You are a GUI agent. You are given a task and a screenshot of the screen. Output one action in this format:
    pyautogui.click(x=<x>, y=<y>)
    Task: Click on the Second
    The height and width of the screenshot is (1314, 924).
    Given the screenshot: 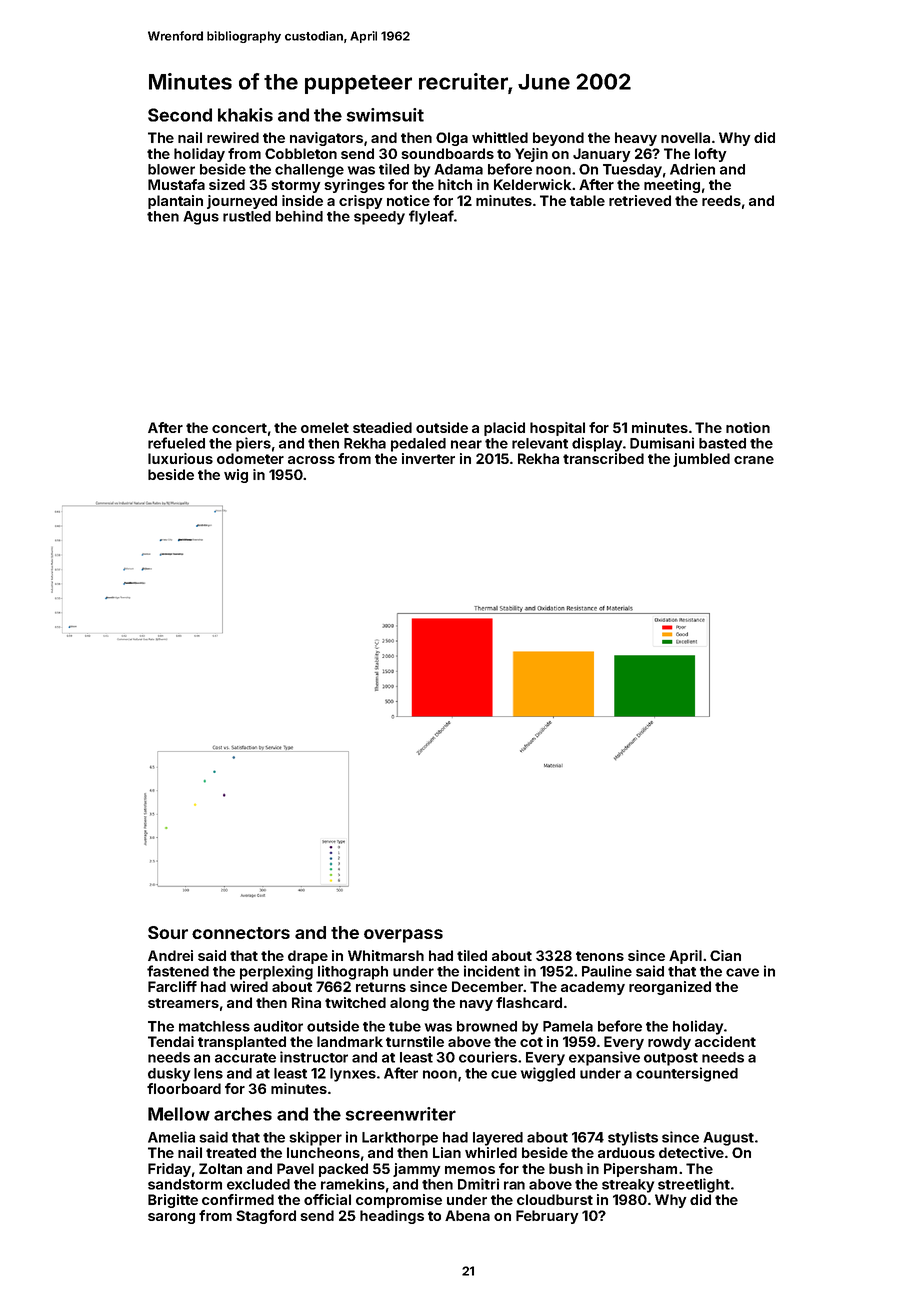 What is the action you would take?
    pyautogui.click(x=180, y=115)
